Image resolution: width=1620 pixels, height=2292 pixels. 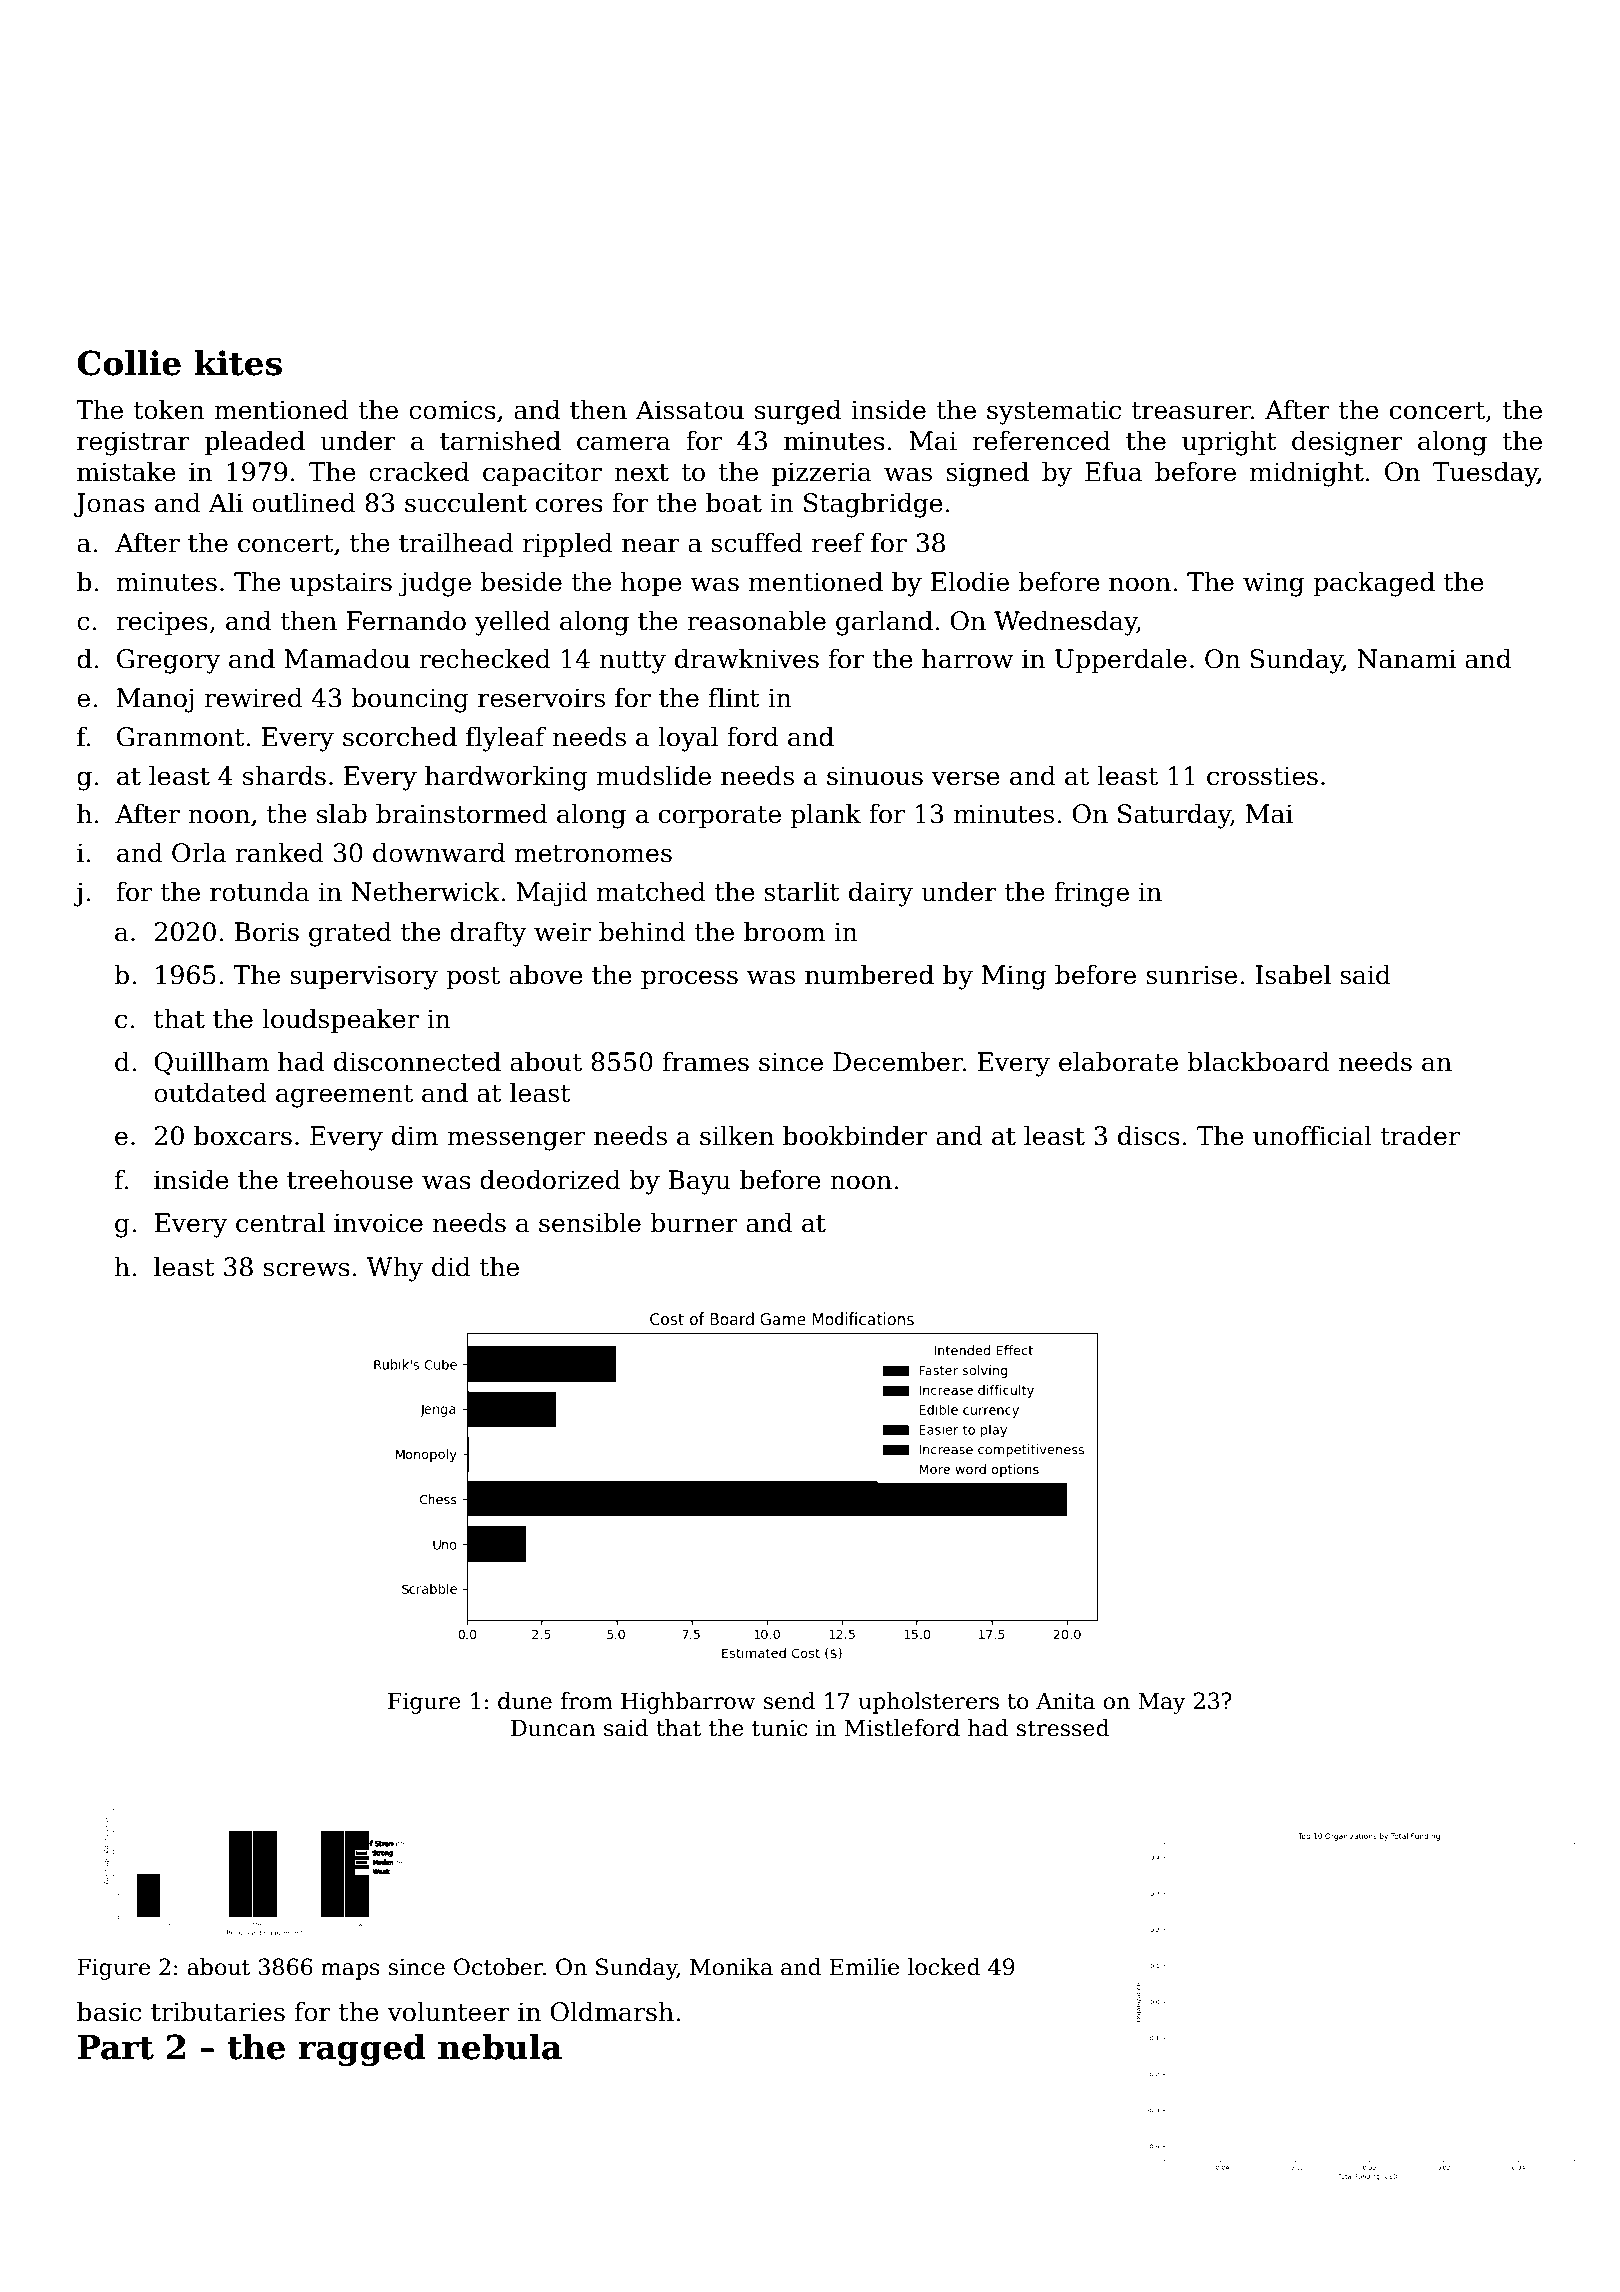 What do you see at coordinates (279, 852) in the screenshot?
I see `ranked` at bounding box center [279, 852].
